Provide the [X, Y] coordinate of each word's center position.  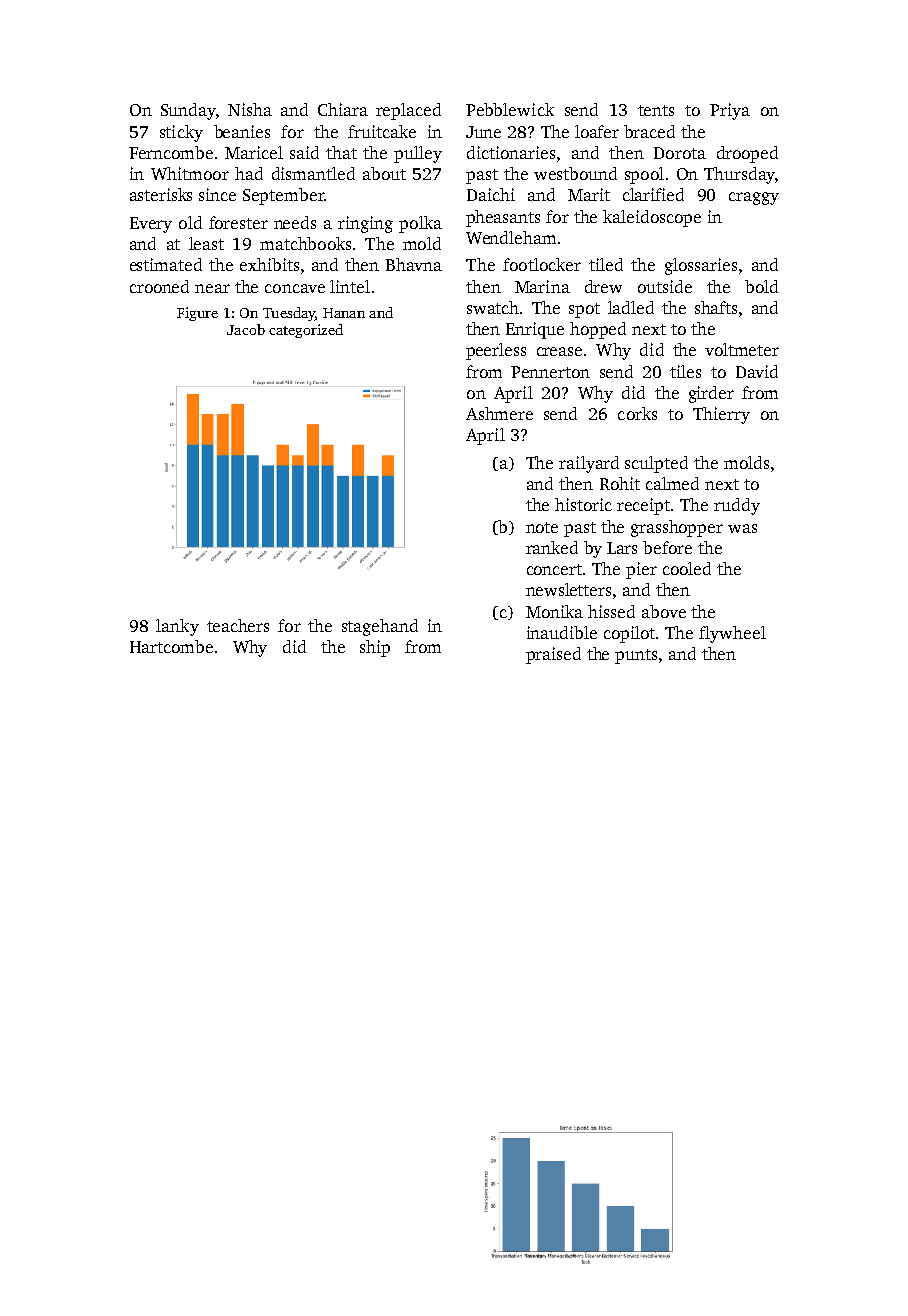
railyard [589, 464]
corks [637, 413]
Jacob [246, 329]
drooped [747, 154]
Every [151, 225]
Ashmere [499, 413]
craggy [754, 198]
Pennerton [550, 372]
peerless [496, 351]
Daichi [491, 194]
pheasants [503, 218]
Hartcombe [171, 646]
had [249, 173]
